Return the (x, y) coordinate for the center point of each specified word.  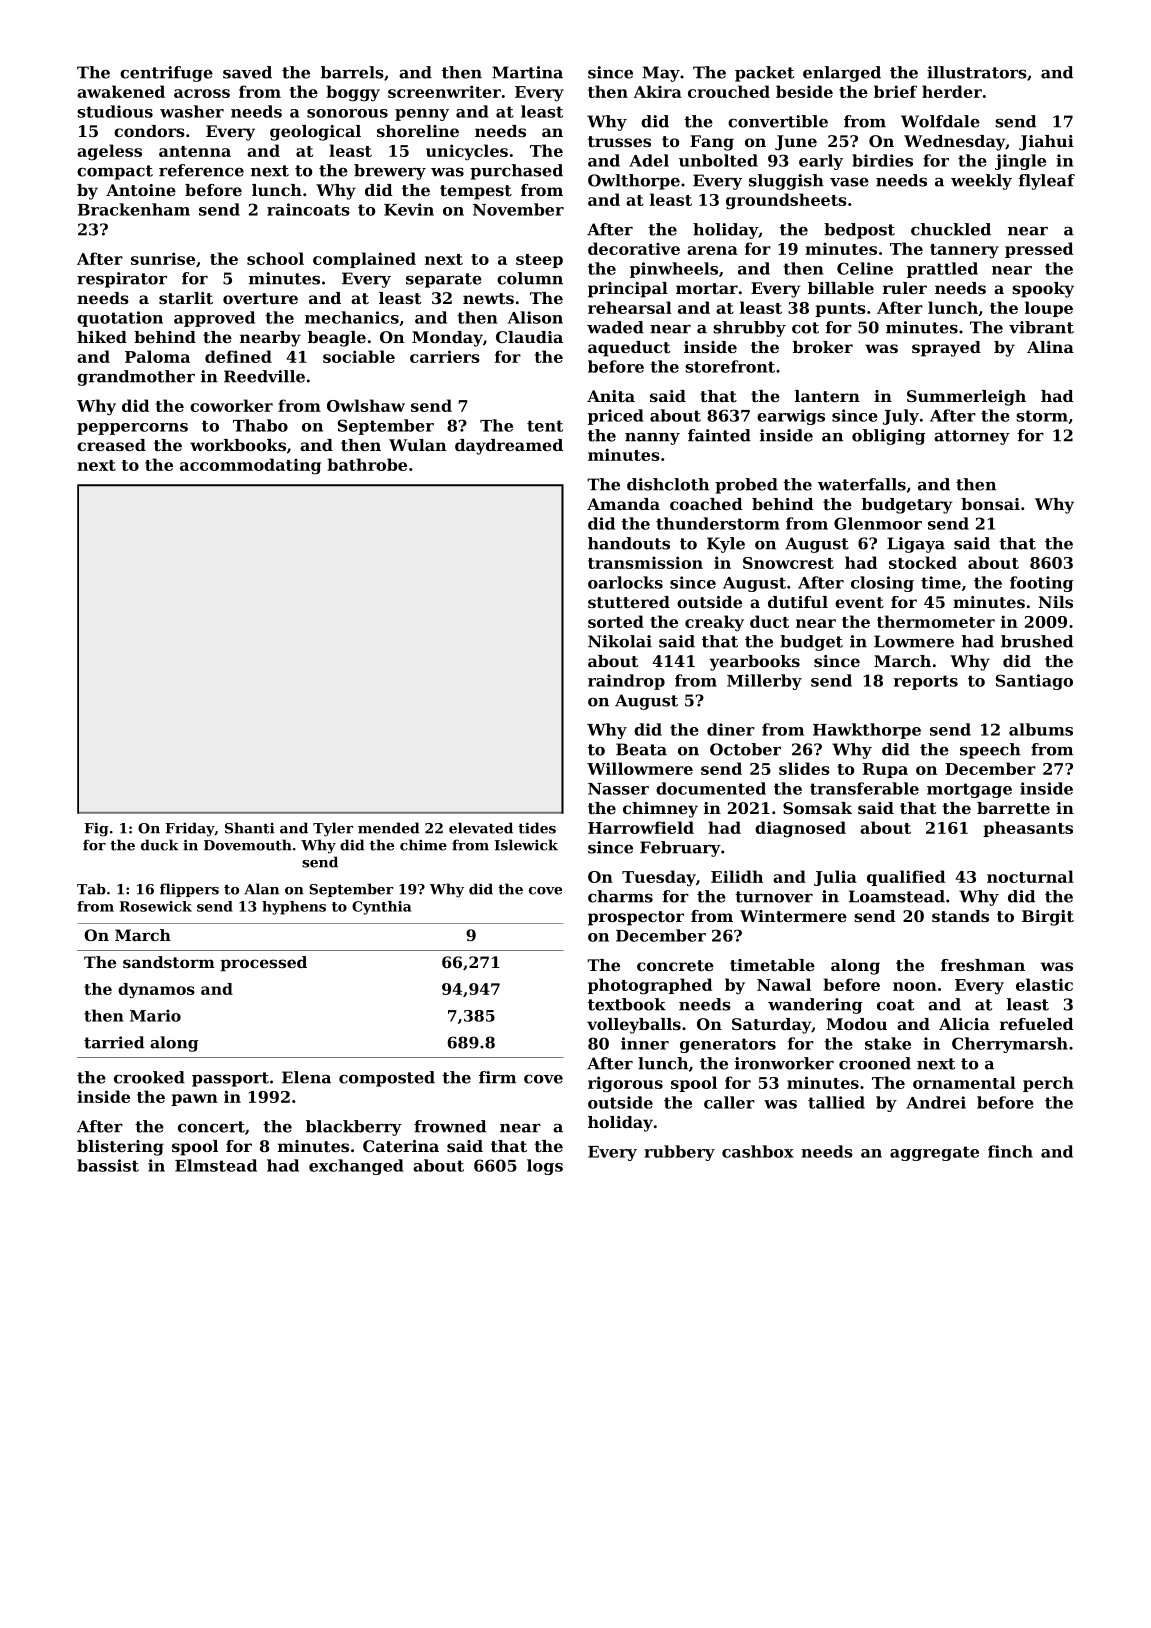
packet (764, 74)
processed (263, 964)
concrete (675, 965)
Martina (527, 72)
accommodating (250, 466)
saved (247, 72)
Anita (611, 396)
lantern (827, 396)
